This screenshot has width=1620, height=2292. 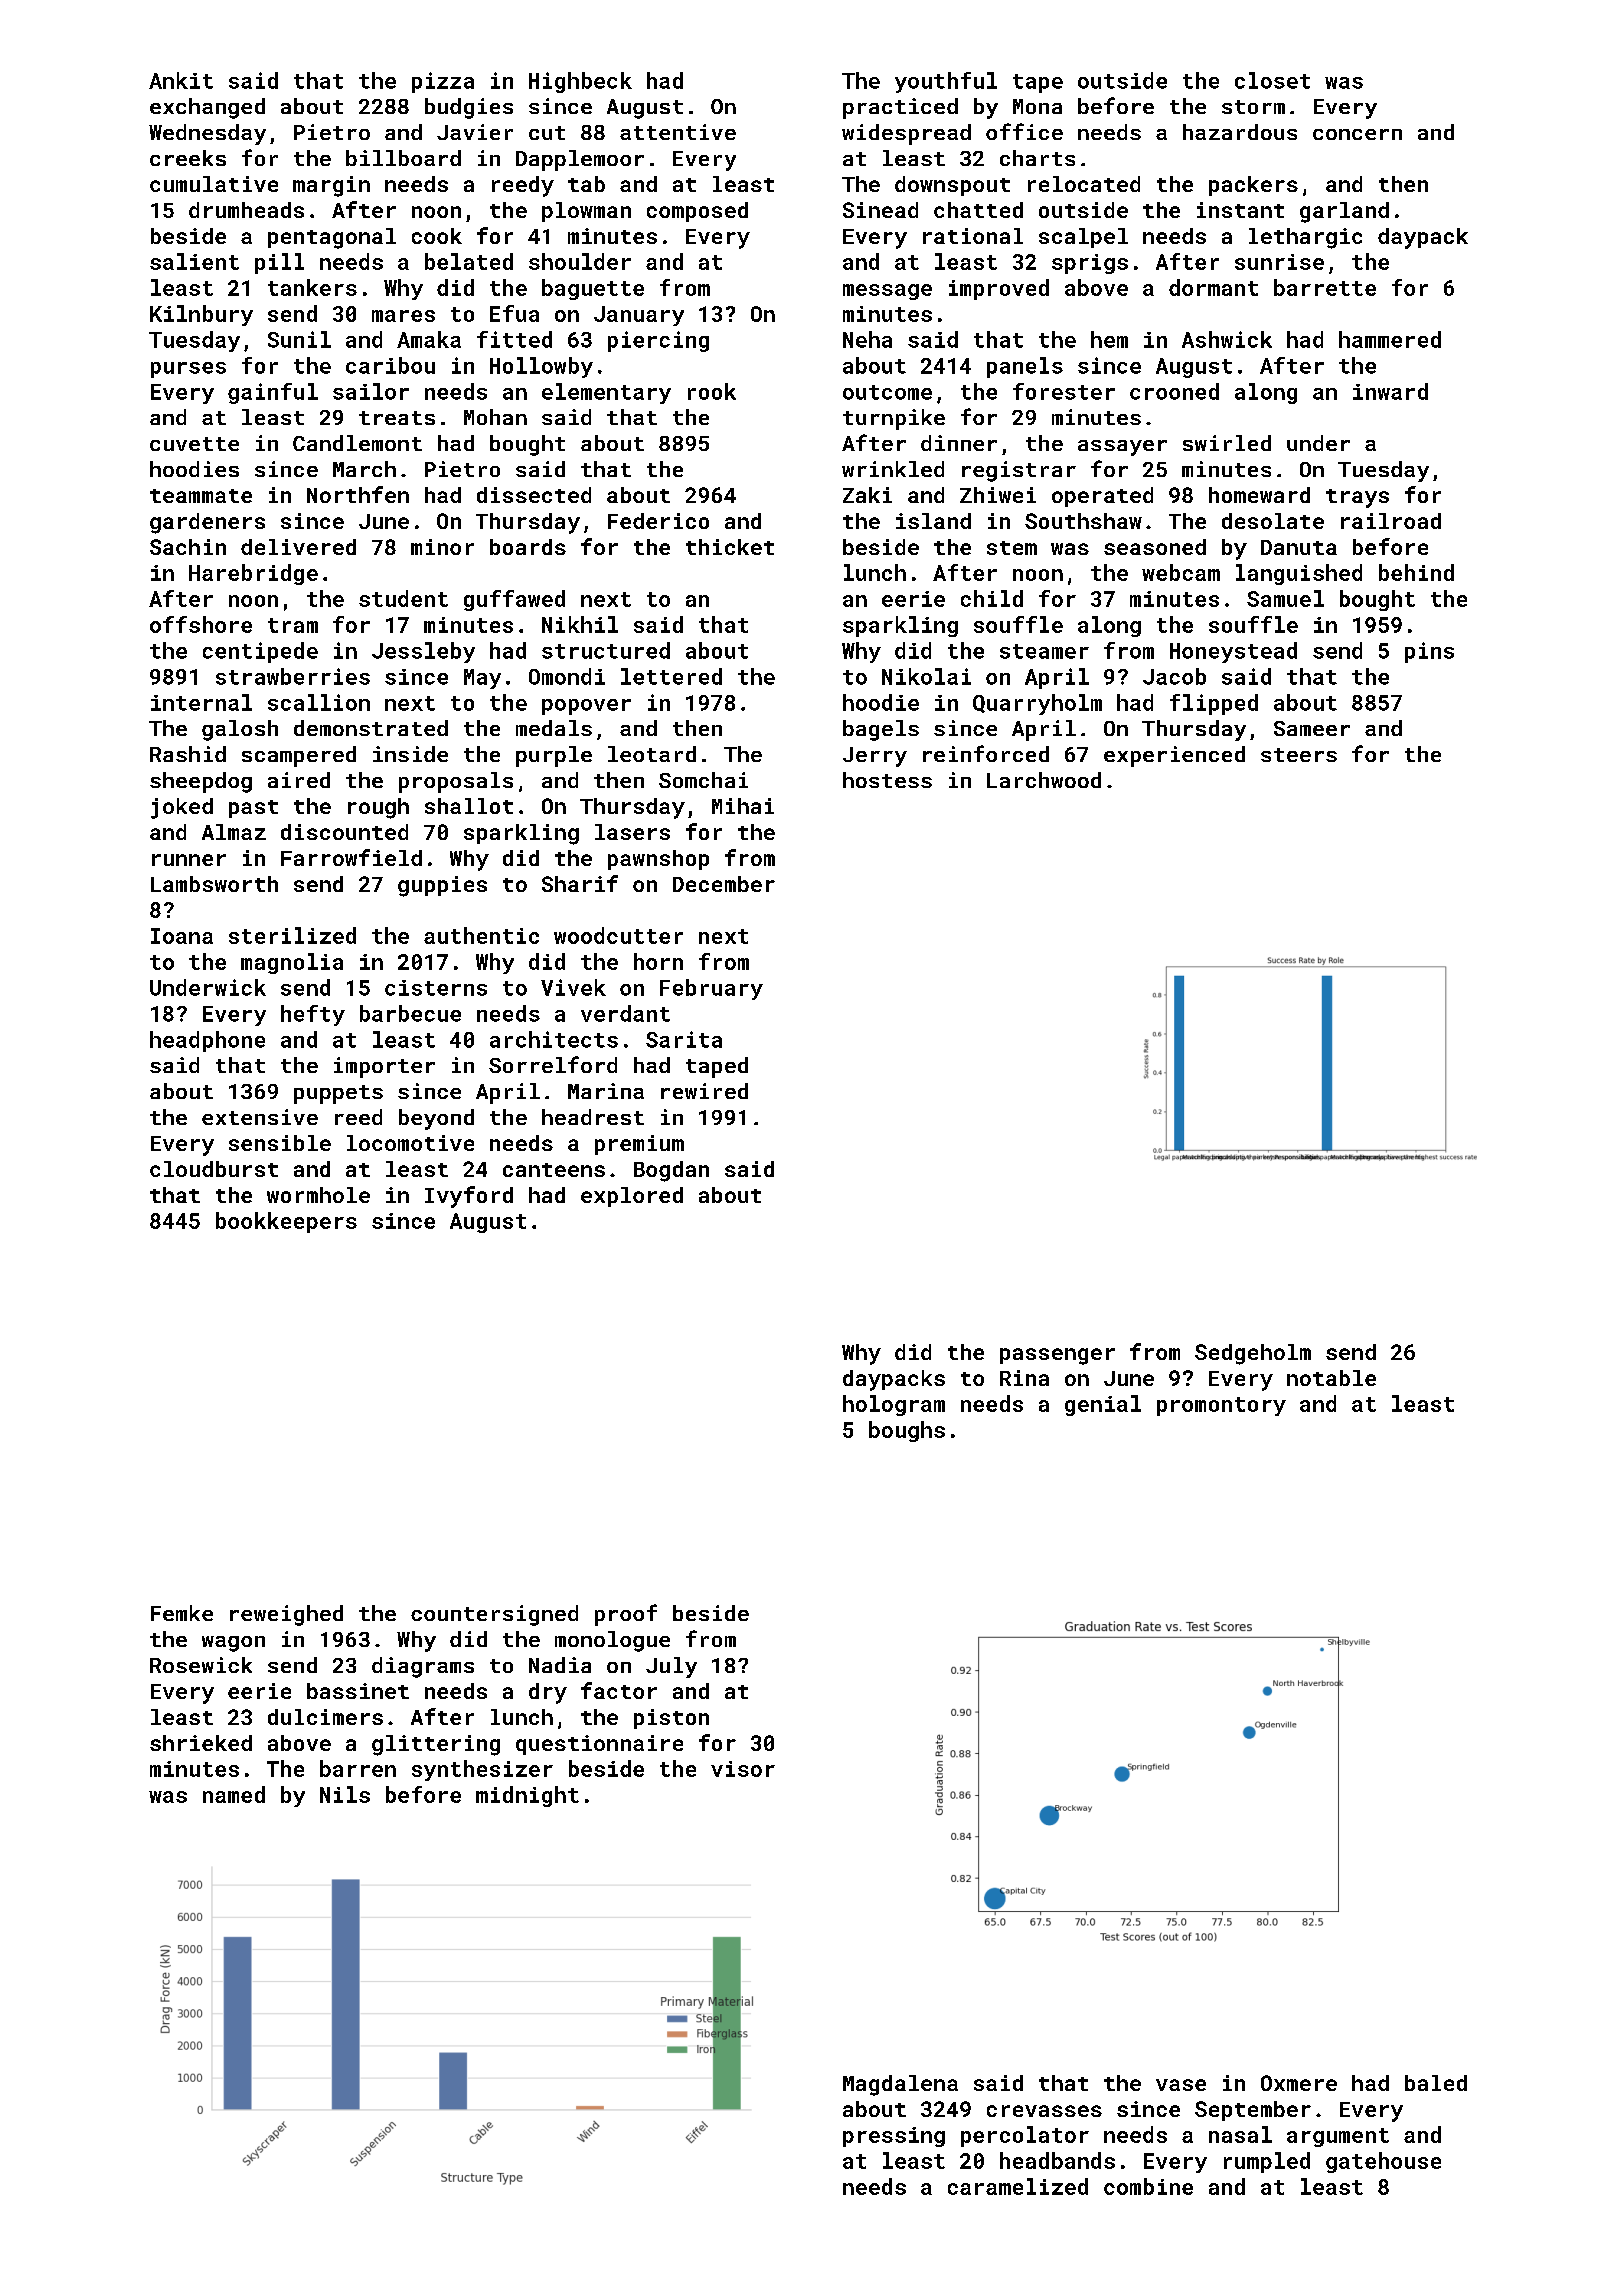 What do you see at coordinates (933, 521) in the screenshot?
I see `island` at bounding box center [933, 521].
